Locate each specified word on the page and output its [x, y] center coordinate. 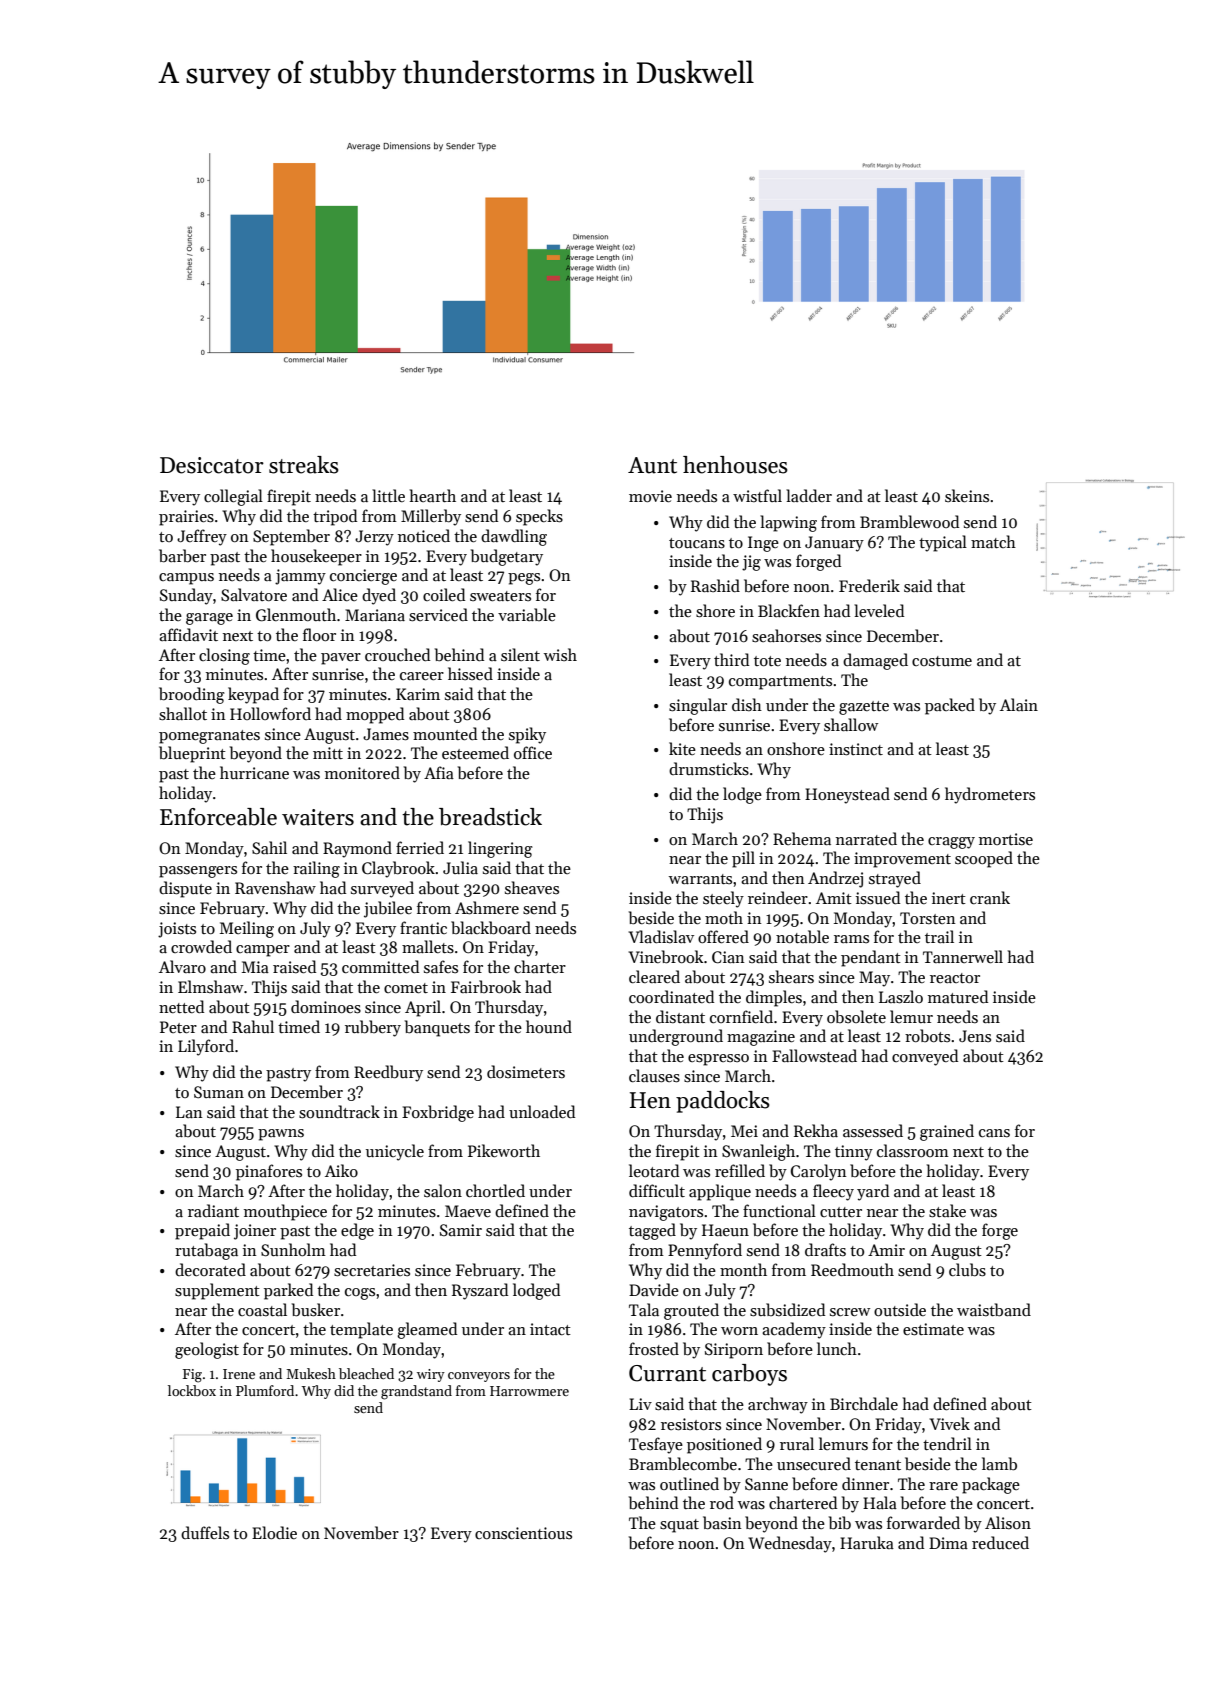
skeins [967, 495]
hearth [433, 495]
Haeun [725, 1230]
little [388, 495]
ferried [420, 847]
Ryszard [480, 1291]
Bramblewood [909, 521]
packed [950, 706]
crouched [397, 654]
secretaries [372, 1270]
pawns [281, 1135]
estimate [933, 1329]
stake [947, 1211]
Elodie [274, 1532]
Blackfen [789, 610]
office [533, 752]
